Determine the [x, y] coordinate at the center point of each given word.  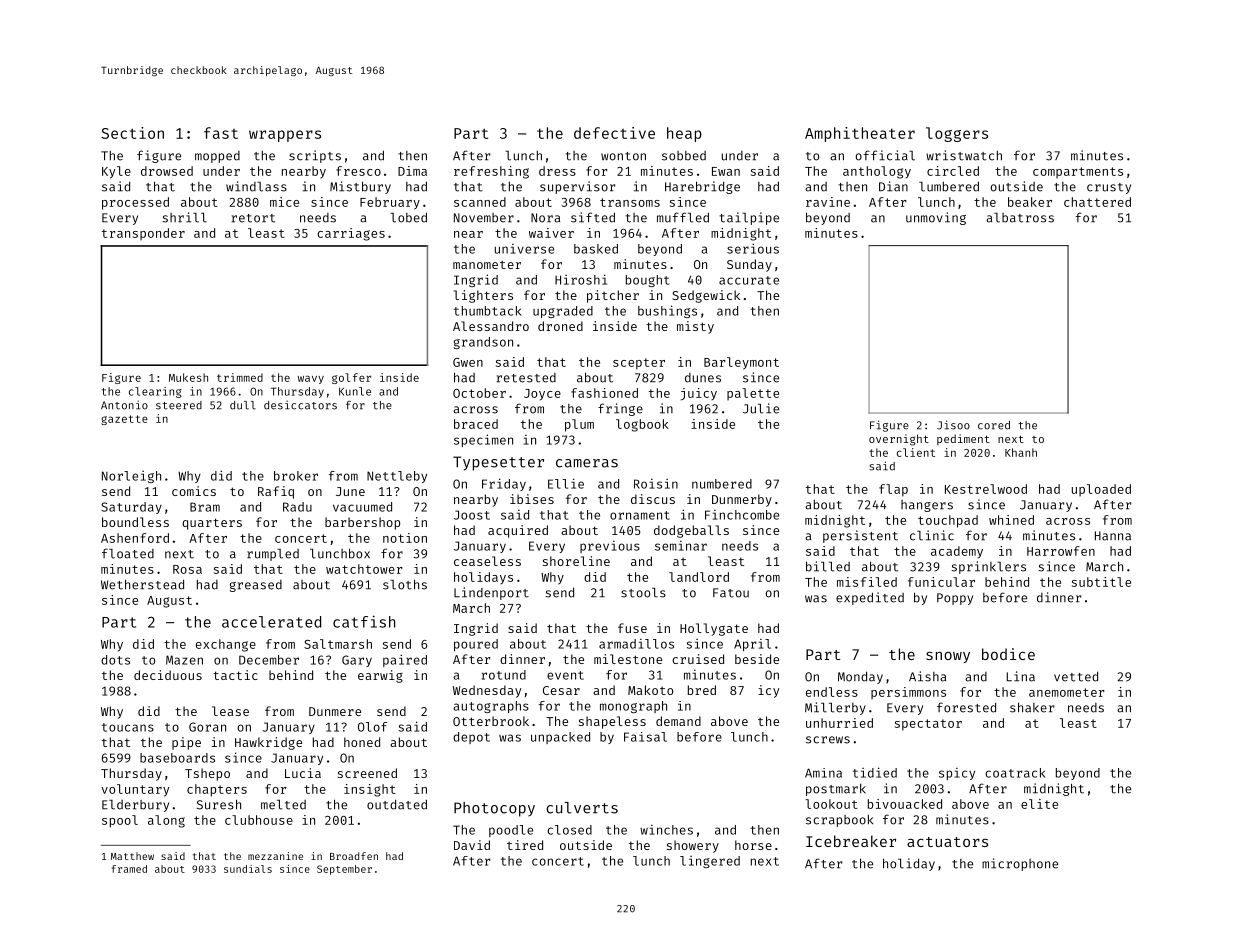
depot [471, 738]
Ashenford [135, 538]
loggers [957, 134]
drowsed [167, 171]
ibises [532, 499]
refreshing [491, 172]
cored [994, 425]
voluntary [135, 790]
